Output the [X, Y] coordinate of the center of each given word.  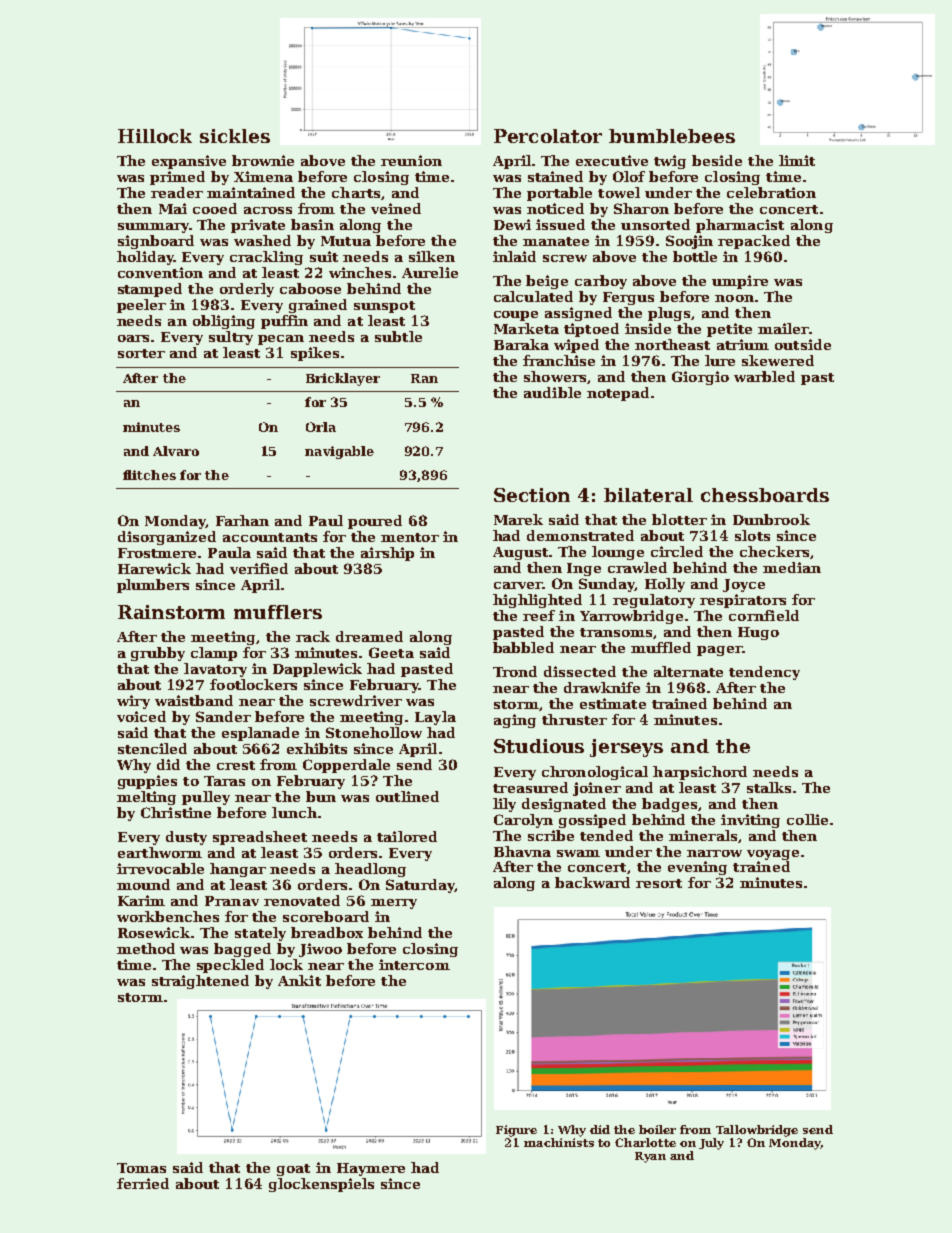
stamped [150, 290]
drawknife [602, 687]
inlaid [514, 256]
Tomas [141, 1168]
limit [797, 160]
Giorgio [700, 378]
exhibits [317, 748]
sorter [141, 353]
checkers [774, 551]
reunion [411, 160]
